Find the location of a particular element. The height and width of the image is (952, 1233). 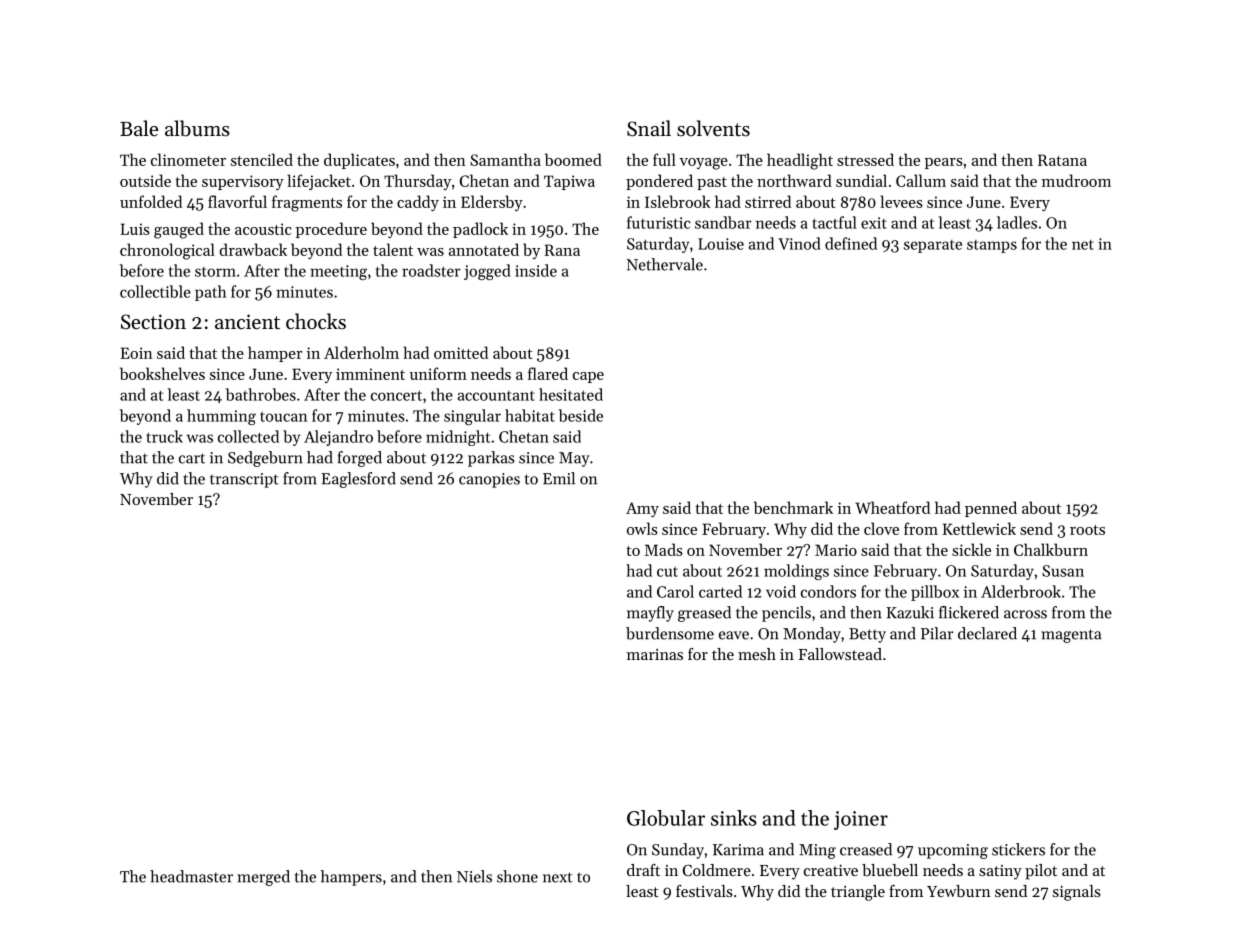

Niels is located at coordinates (474, 876).
